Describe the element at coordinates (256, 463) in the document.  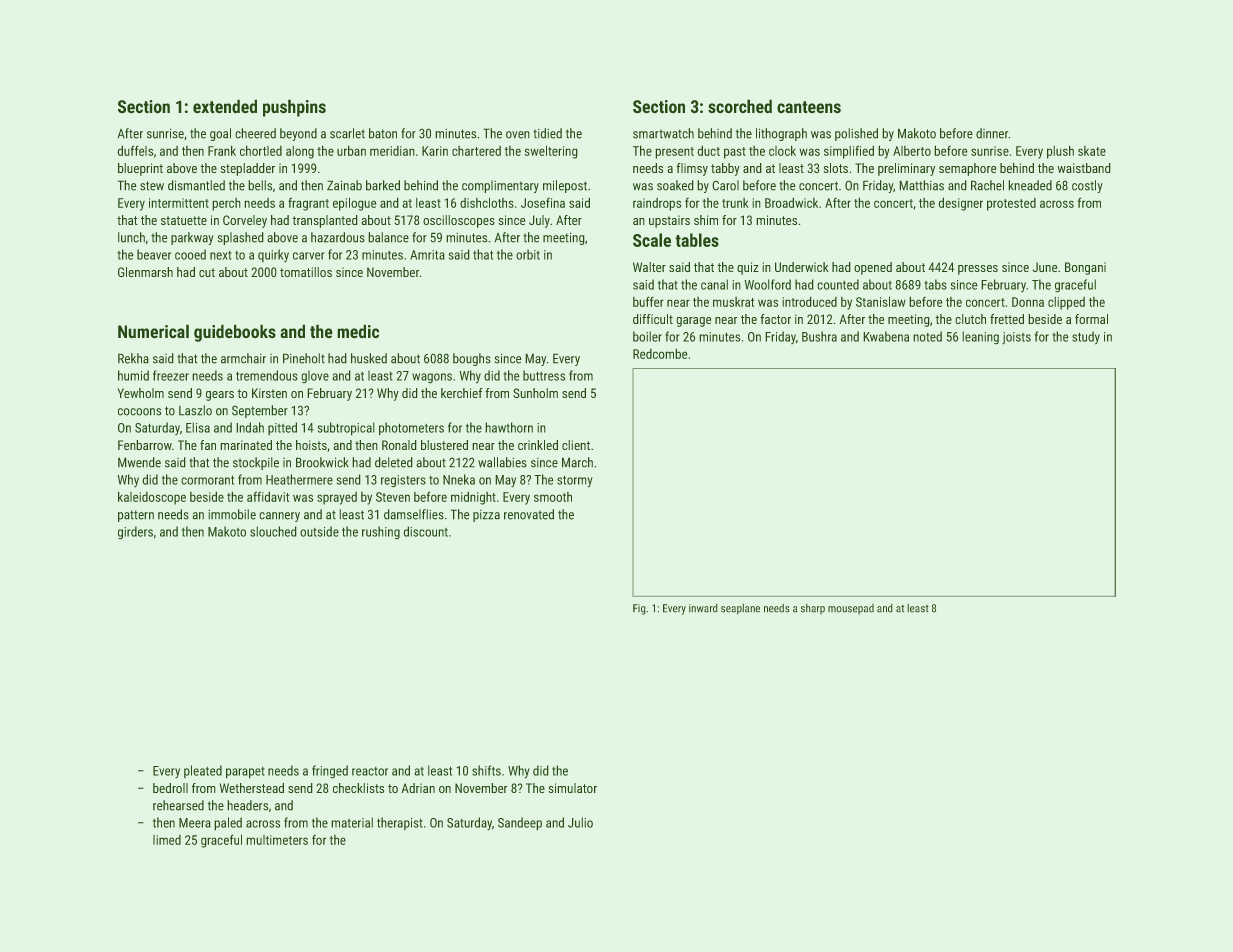
I see `stockpile` at that location.
